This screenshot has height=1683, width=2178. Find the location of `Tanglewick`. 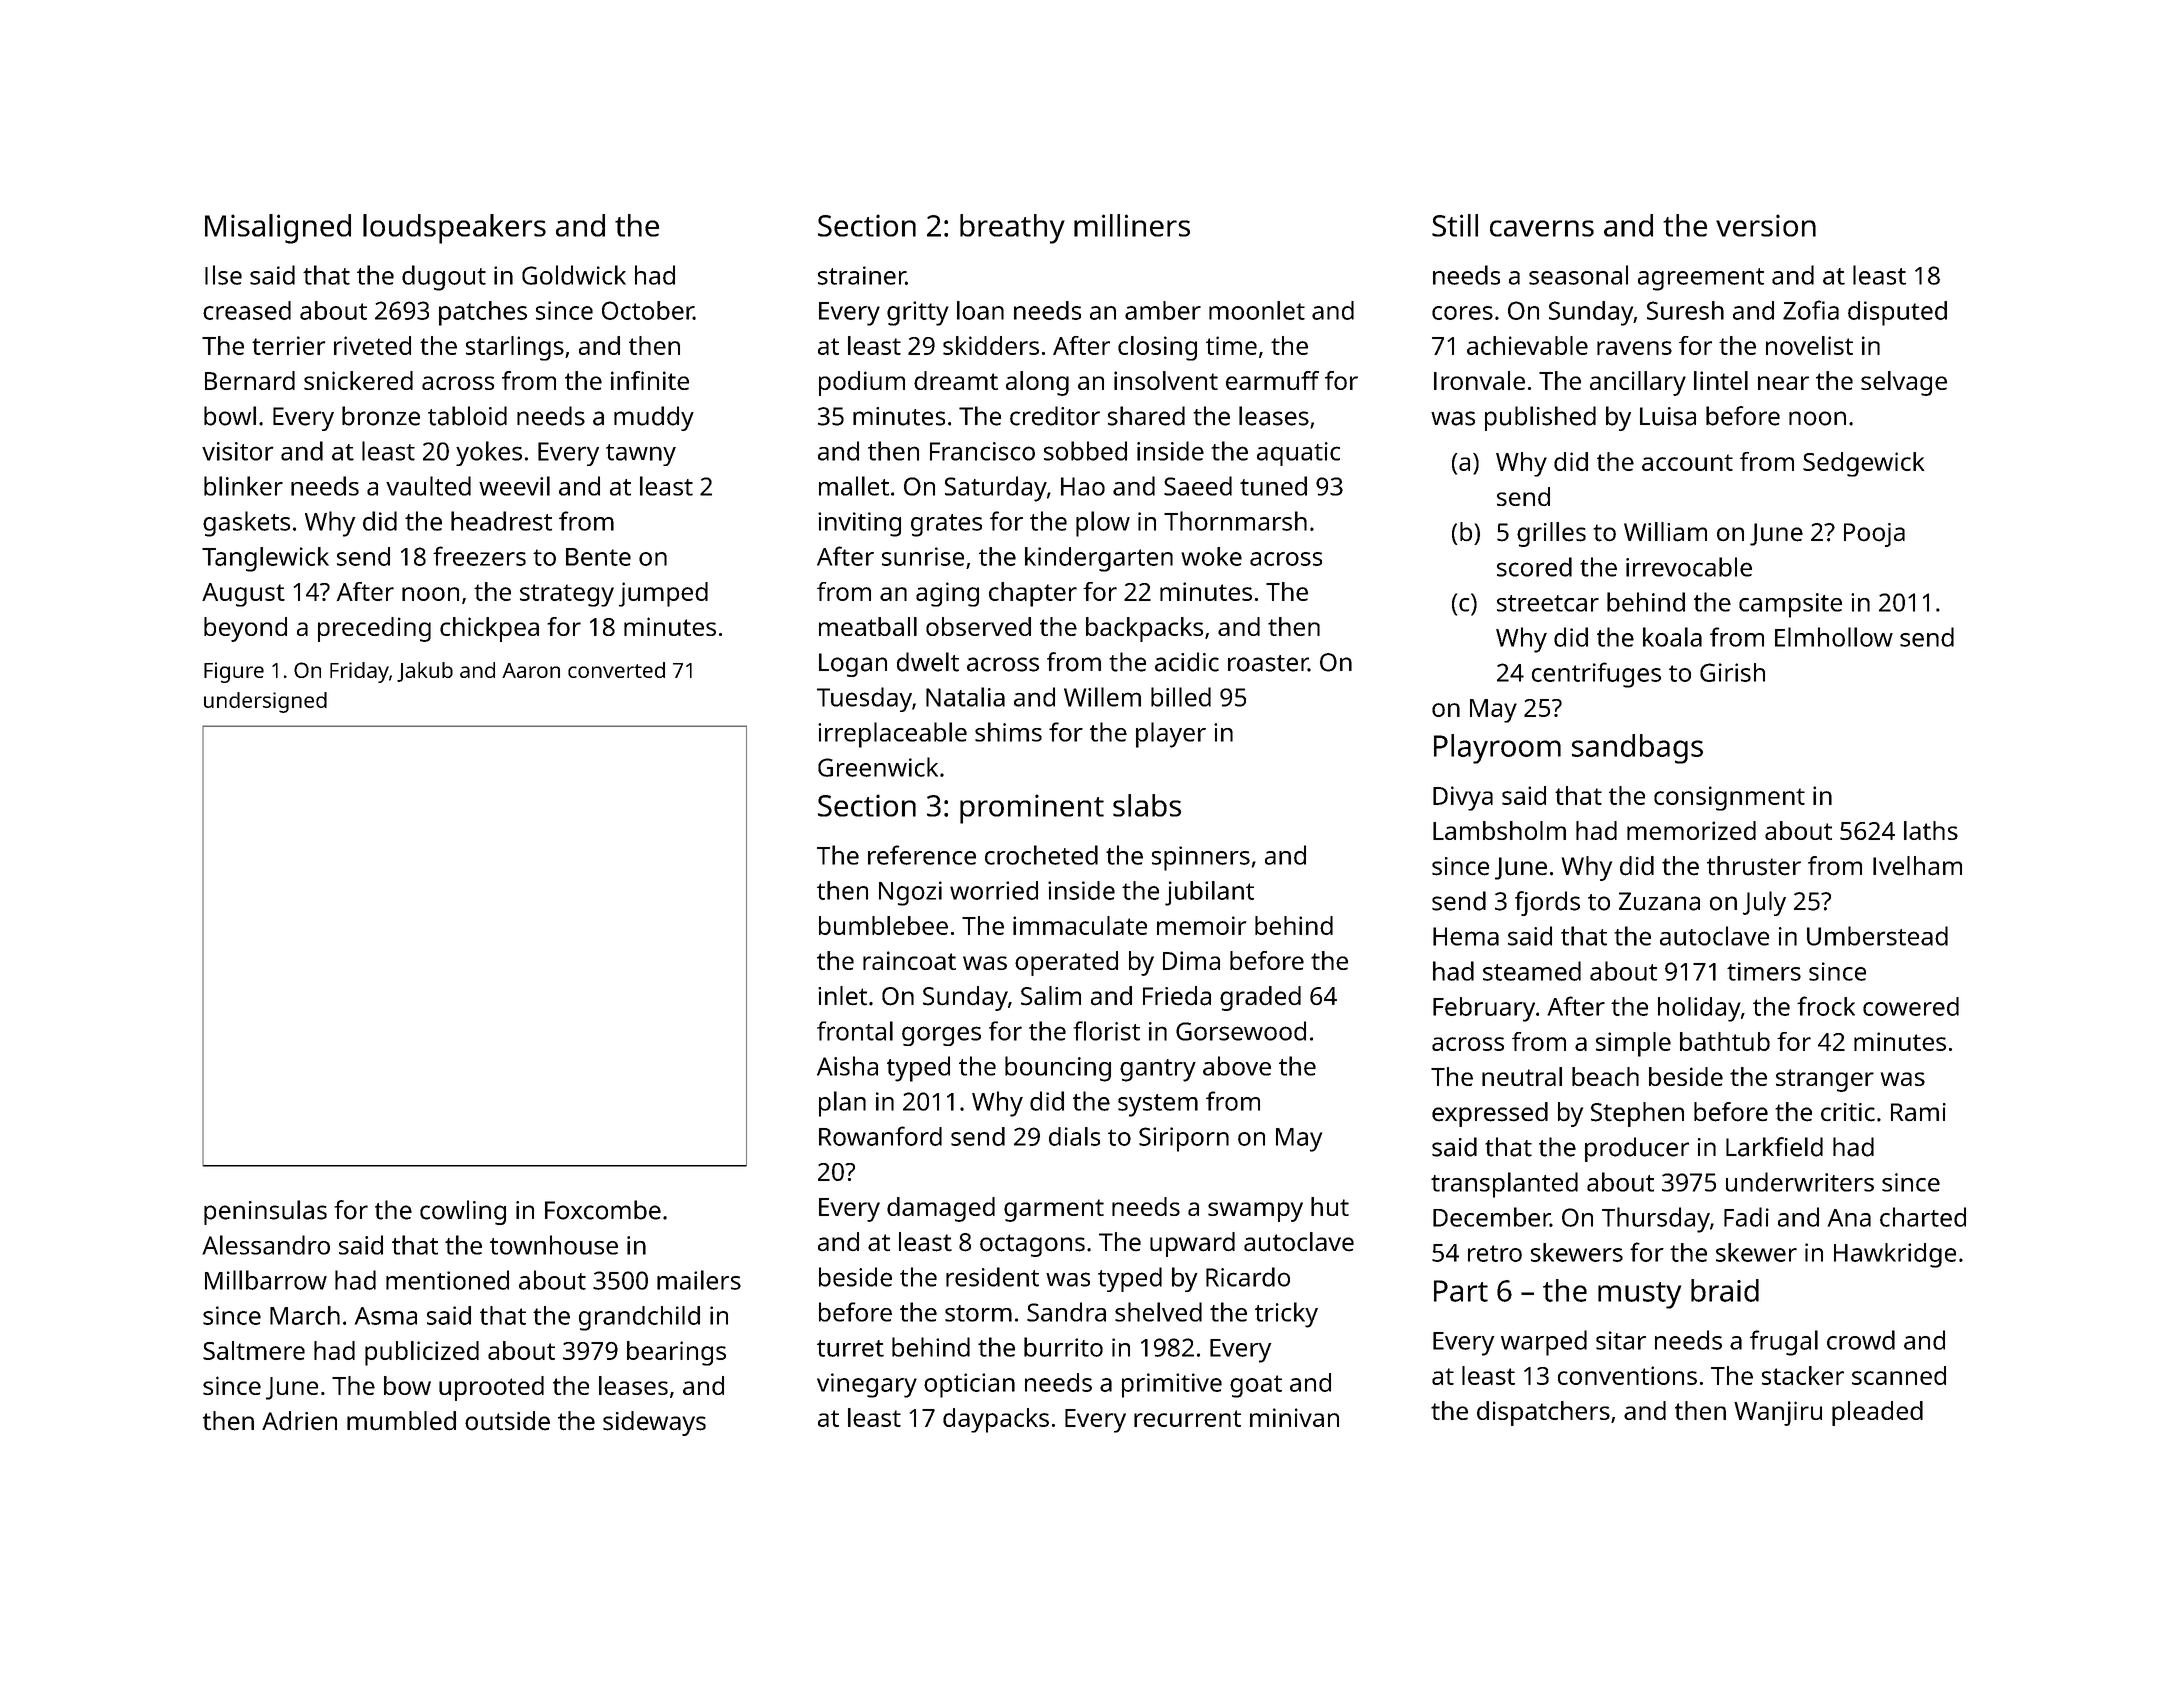

Tanglewick is located at coordinates (265, 559).
